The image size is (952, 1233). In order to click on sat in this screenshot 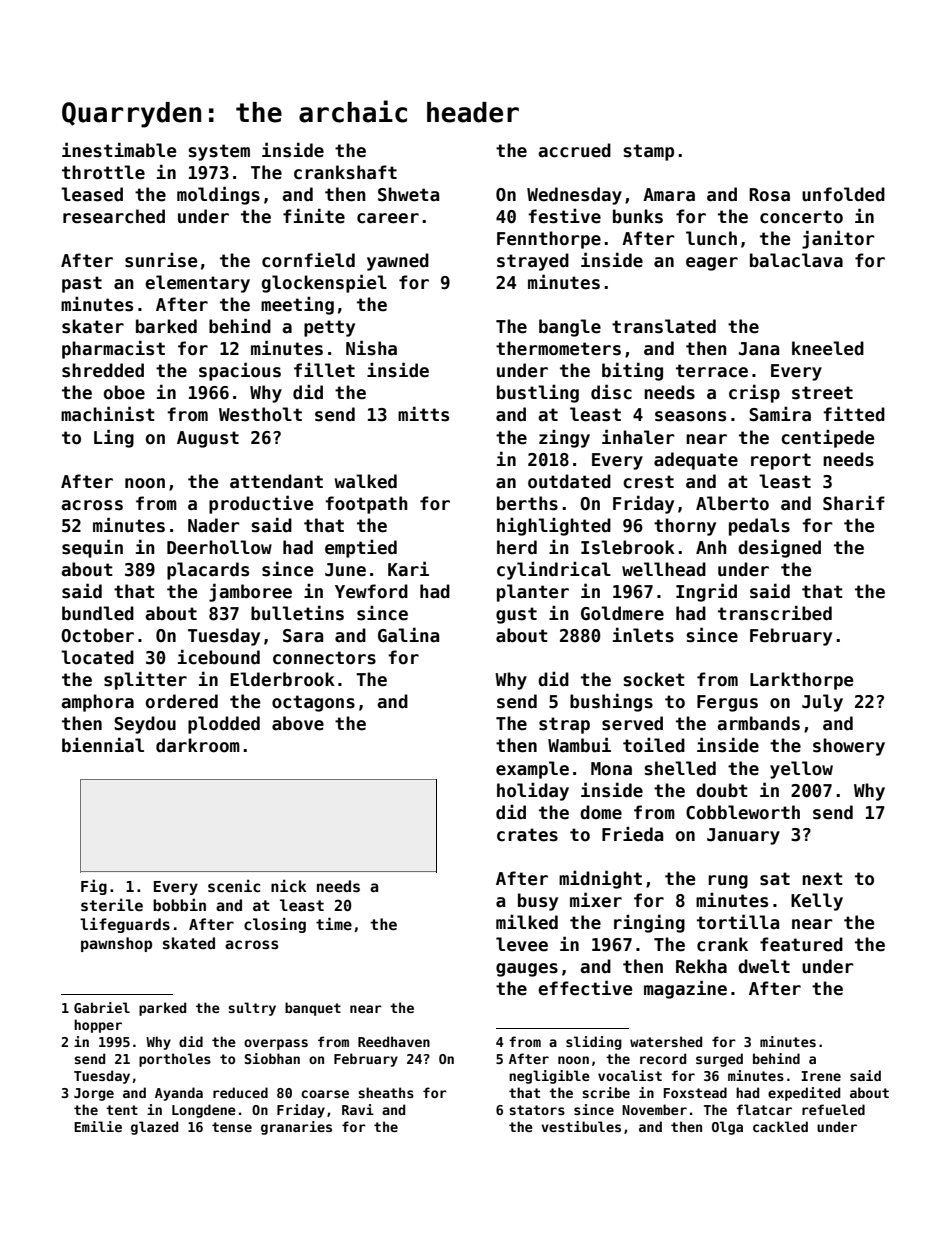, I will do `click(775, 879)`.
